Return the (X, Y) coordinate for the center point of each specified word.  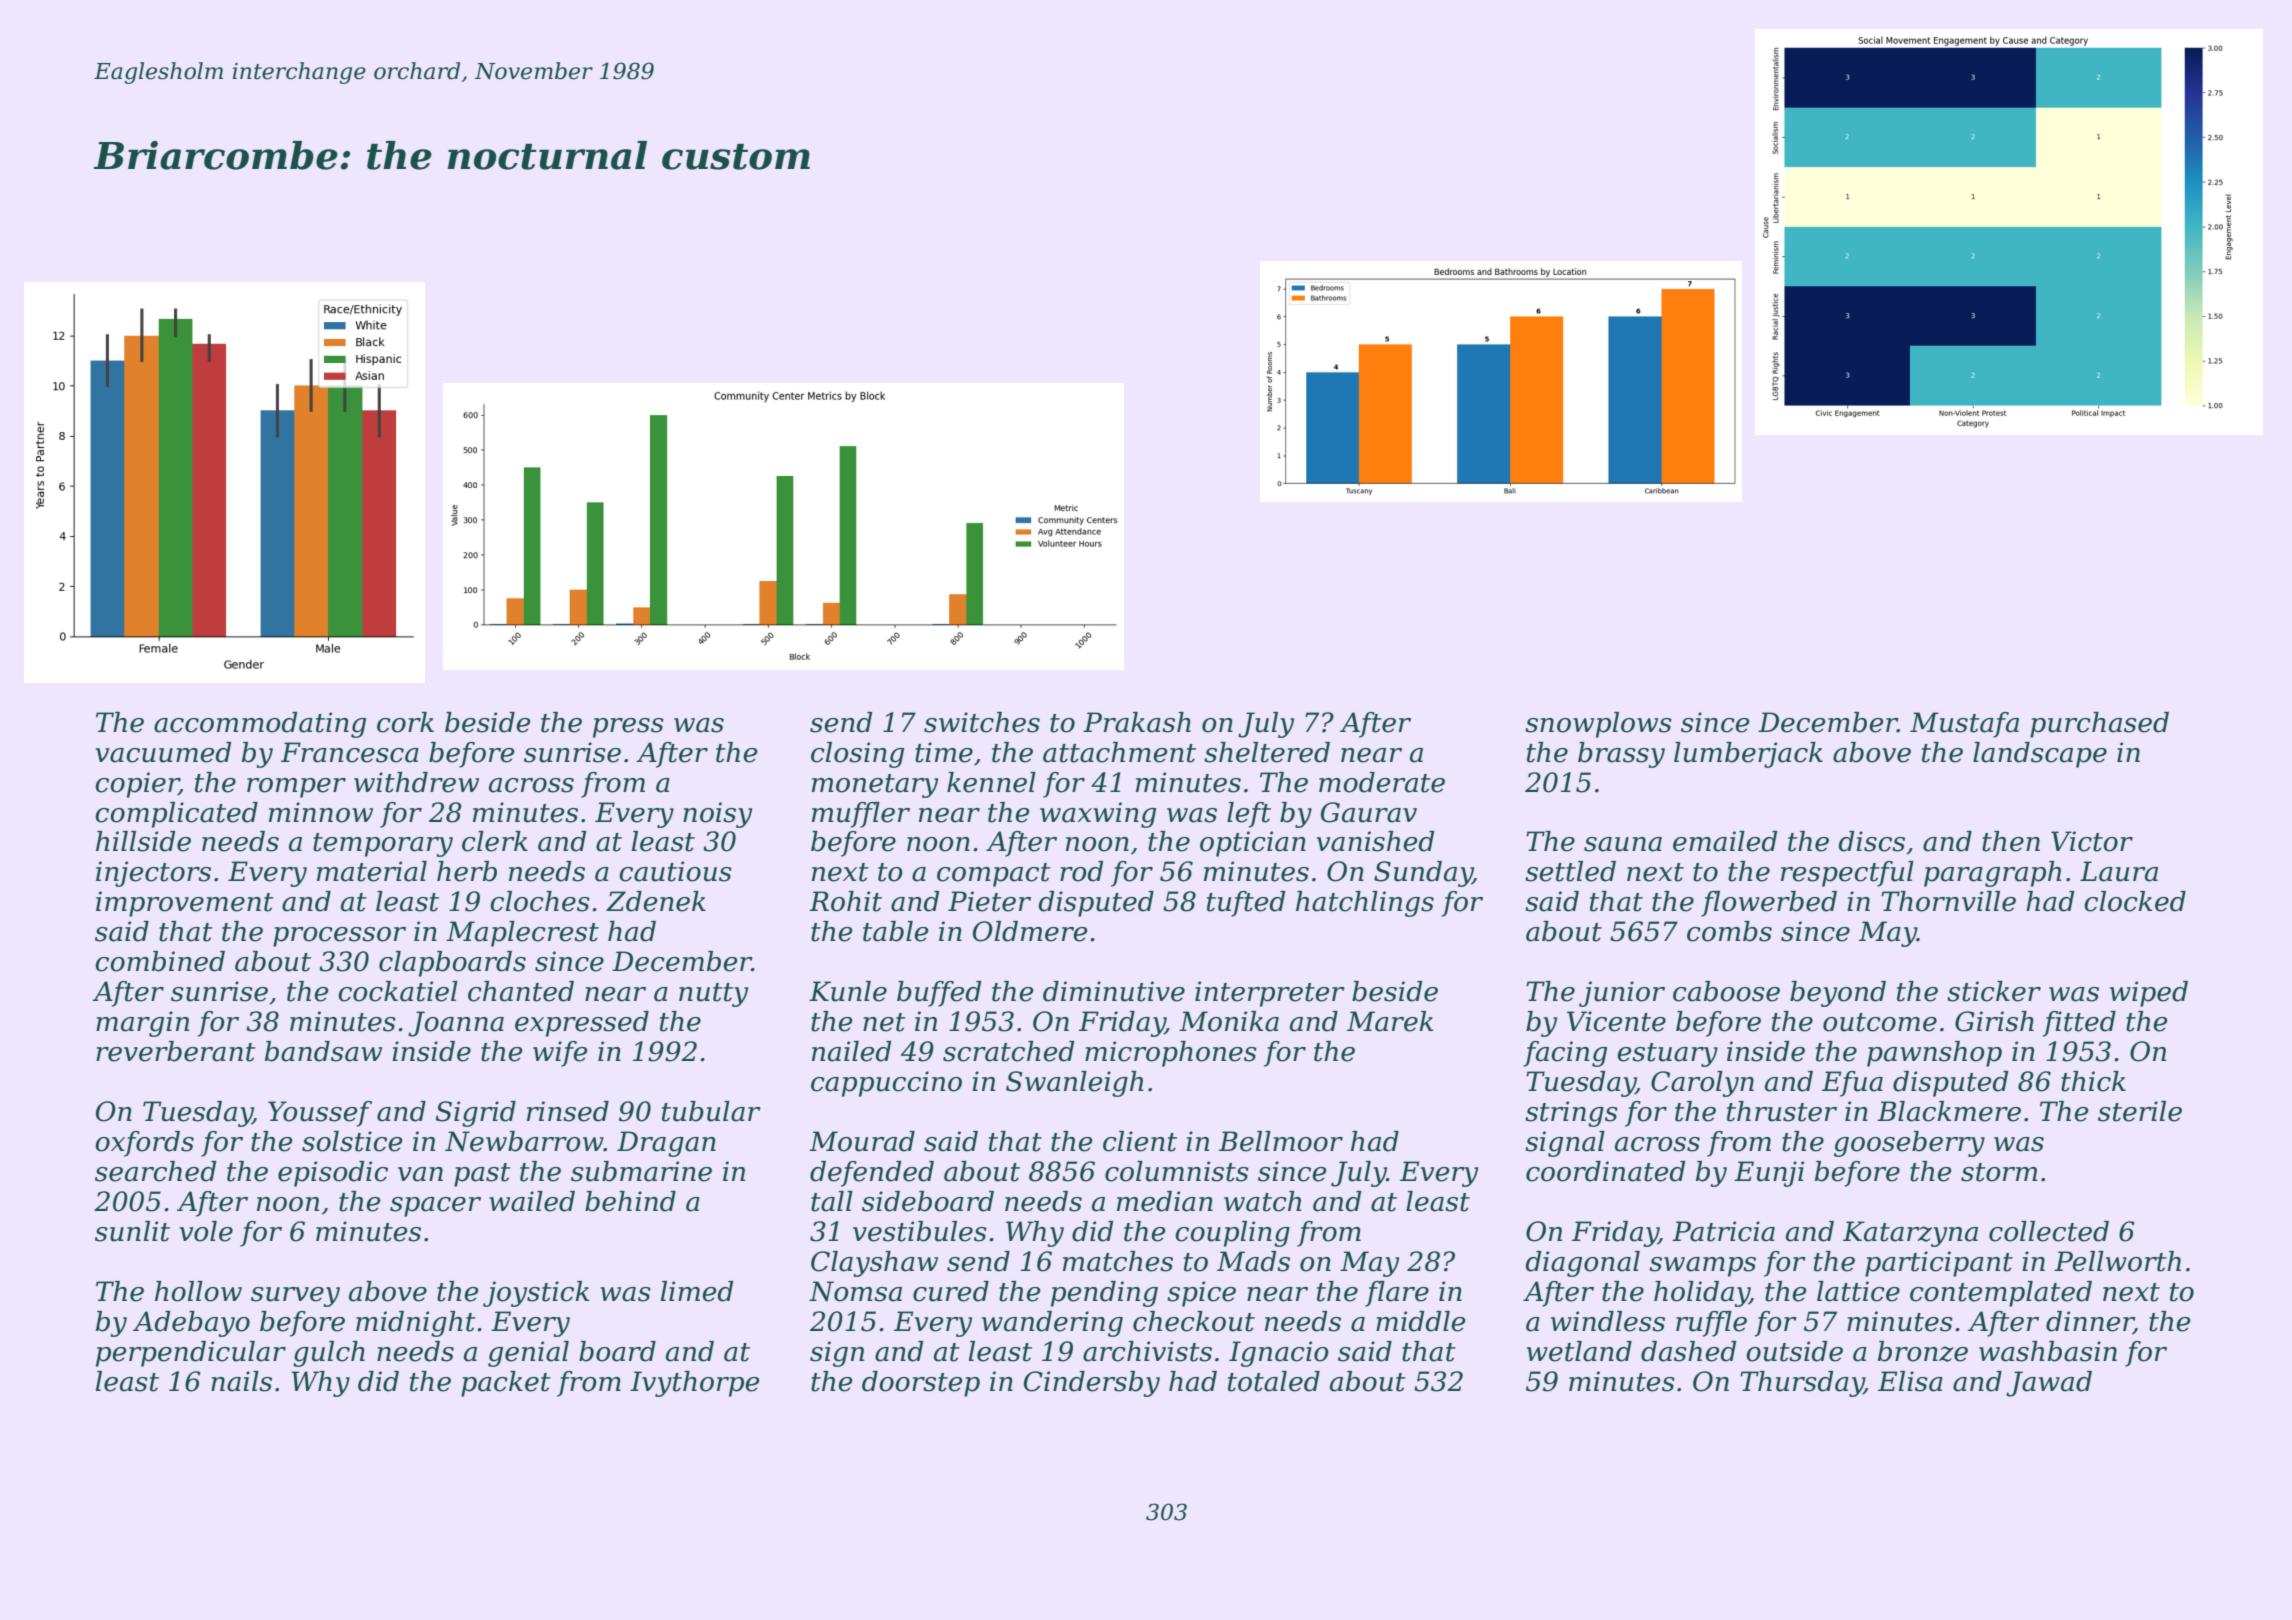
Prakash (1137, 722)
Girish (1994, 1021)
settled (1570, 871)
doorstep (921, 1384)
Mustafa (1964, 725)
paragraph (1993, 874)
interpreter (1270, 994)
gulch (329, 1354)
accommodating (260, 725)
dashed (1688, 1351)
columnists (1177, 1171)
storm (1999, 1172)
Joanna (456, 1024)
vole (206, 1231)
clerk (495, 841)
